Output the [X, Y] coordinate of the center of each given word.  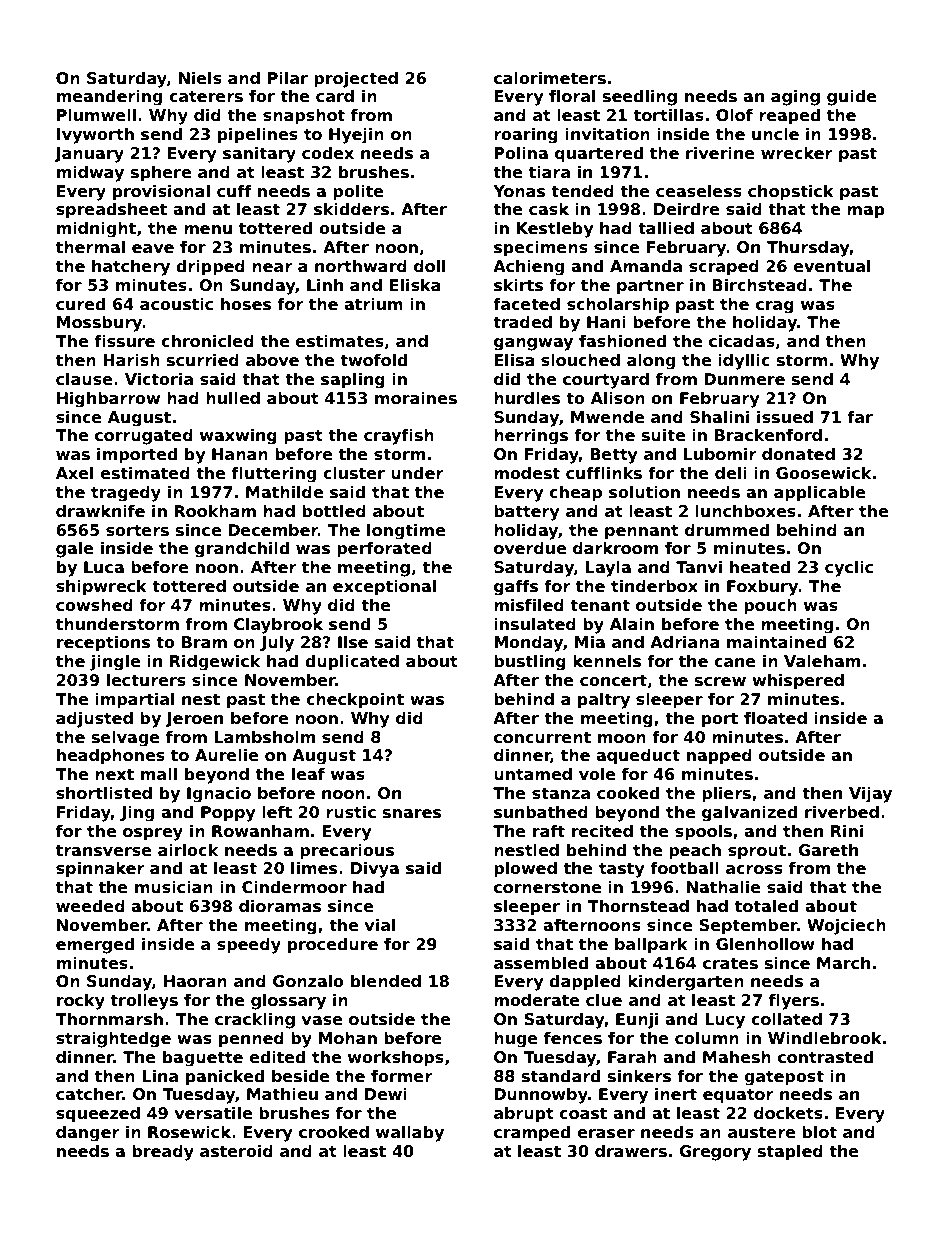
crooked [334, 1132]
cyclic [849, 568]
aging [795, 98]
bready [163, 1153]
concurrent [542, 737]
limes [314, 868]
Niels [200, 78]
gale [75, 549]
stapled [790, 1153]
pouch [770, 607]
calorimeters [550, 78]
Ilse [353, 642]
